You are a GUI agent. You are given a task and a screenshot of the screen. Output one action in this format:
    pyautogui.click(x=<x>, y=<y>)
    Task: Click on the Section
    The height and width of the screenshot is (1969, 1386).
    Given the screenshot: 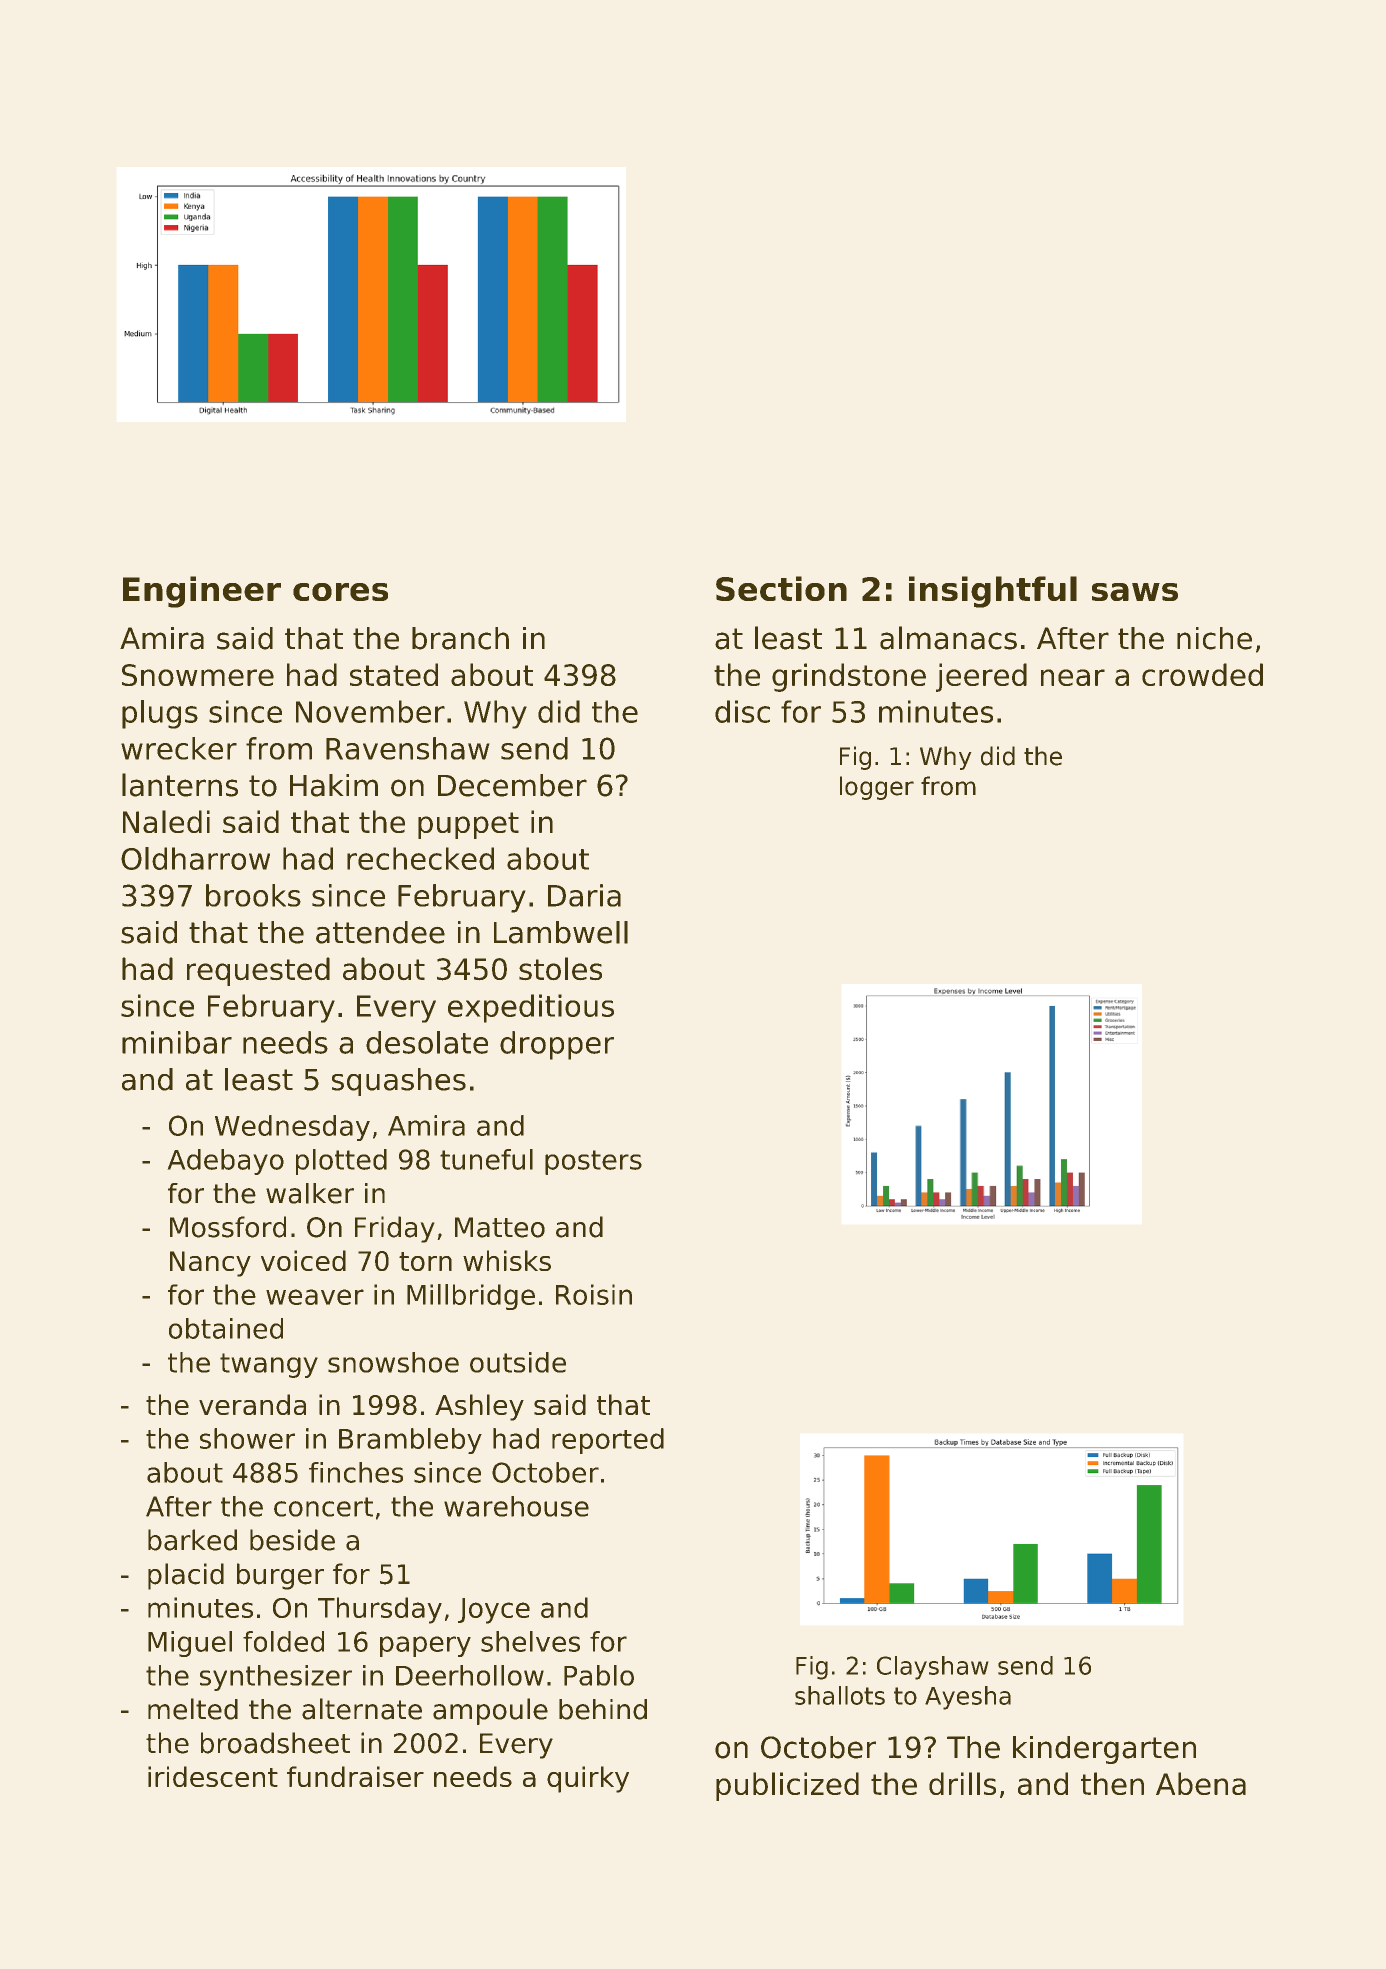 What is the action you would take?
    pyautogui.click(x=781, y=588)
